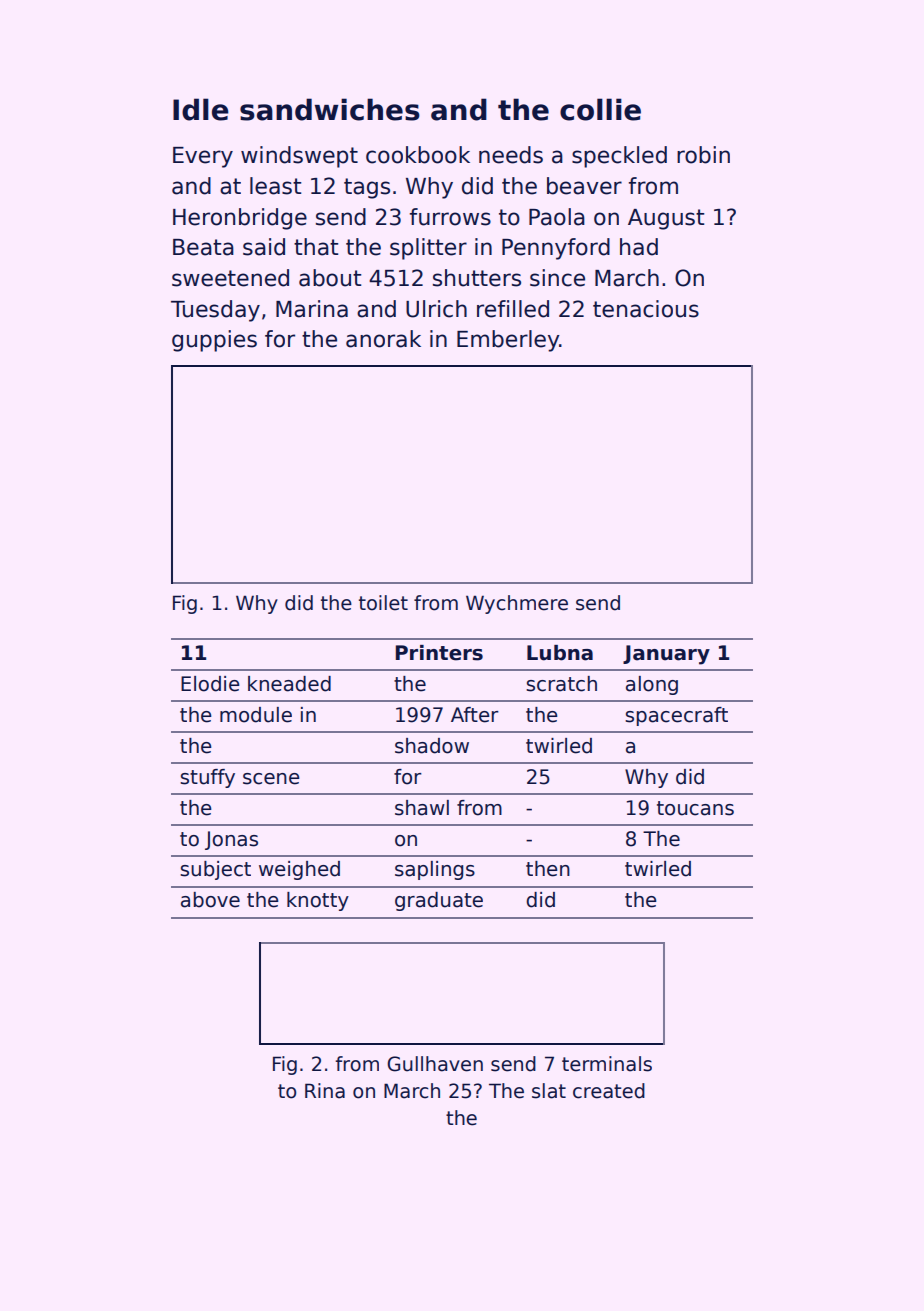  I want to click on spacecraft, so click(676, 716).
